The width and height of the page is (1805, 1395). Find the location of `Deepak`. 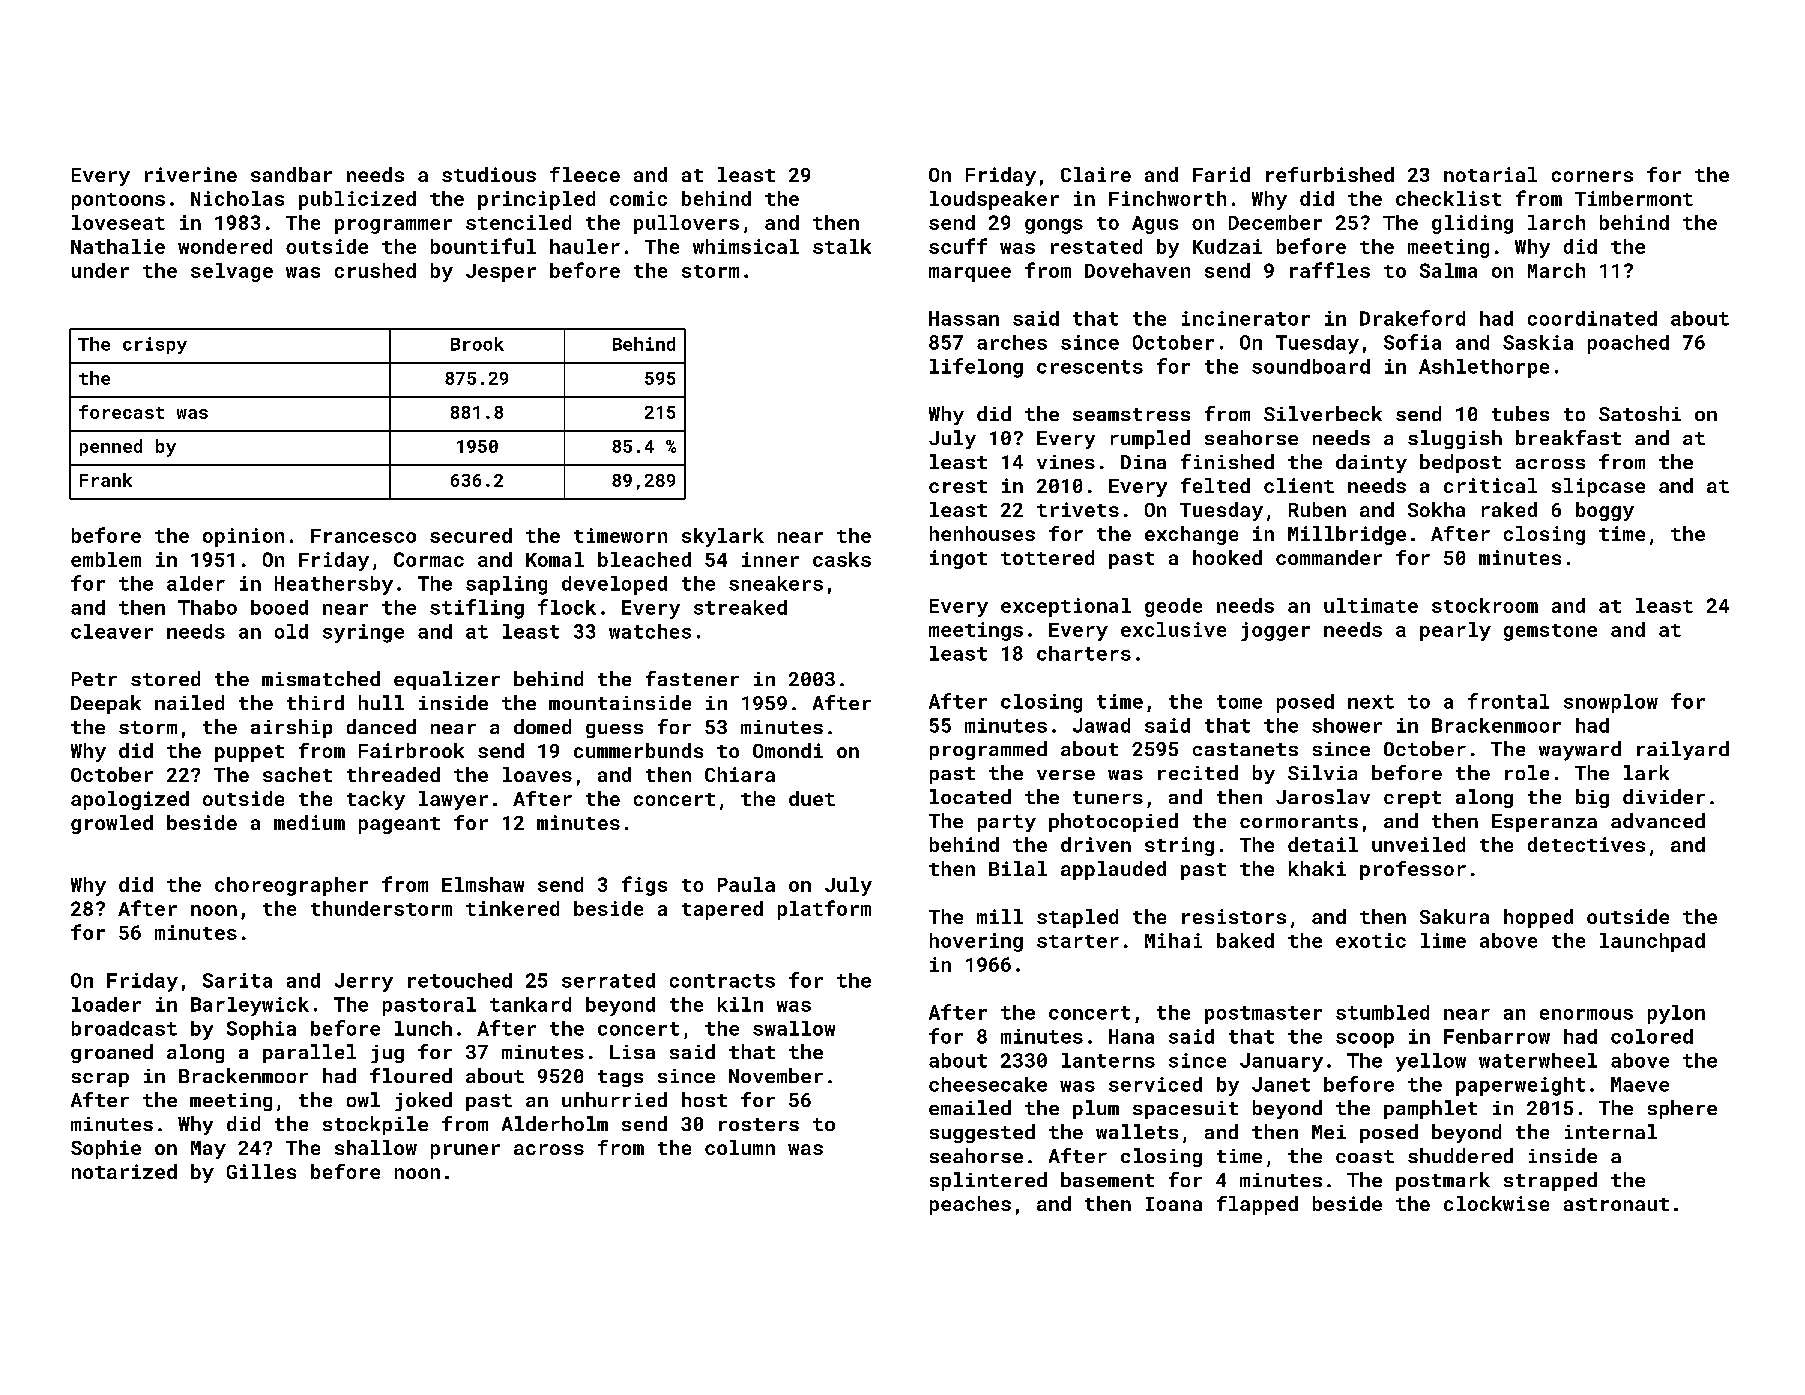

Deepak is located at coordinates (106, 704).
